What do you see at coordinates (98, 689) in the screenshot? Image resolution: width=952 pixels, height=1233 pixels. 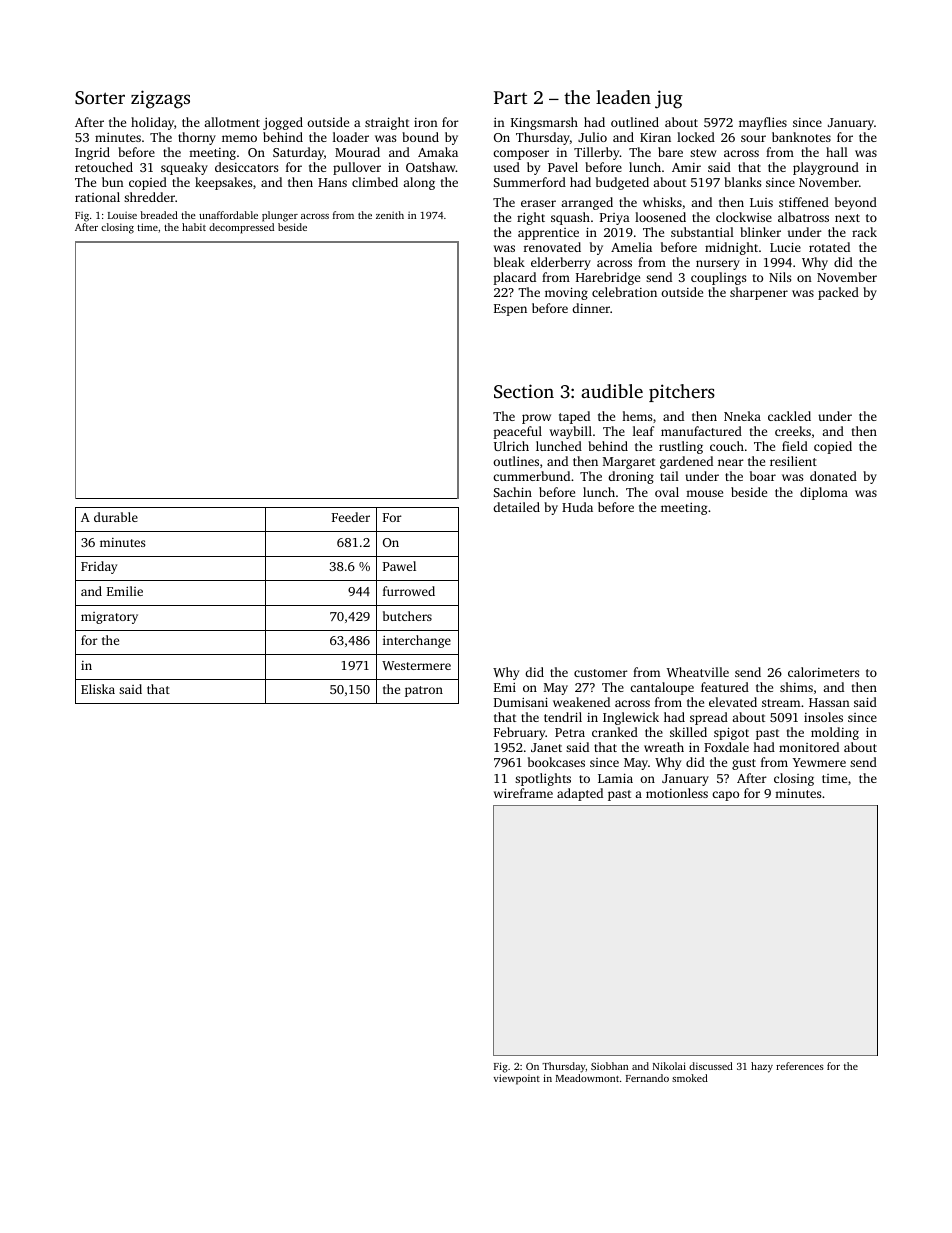 I see `Eliska` at bounding box center [98, 689].
